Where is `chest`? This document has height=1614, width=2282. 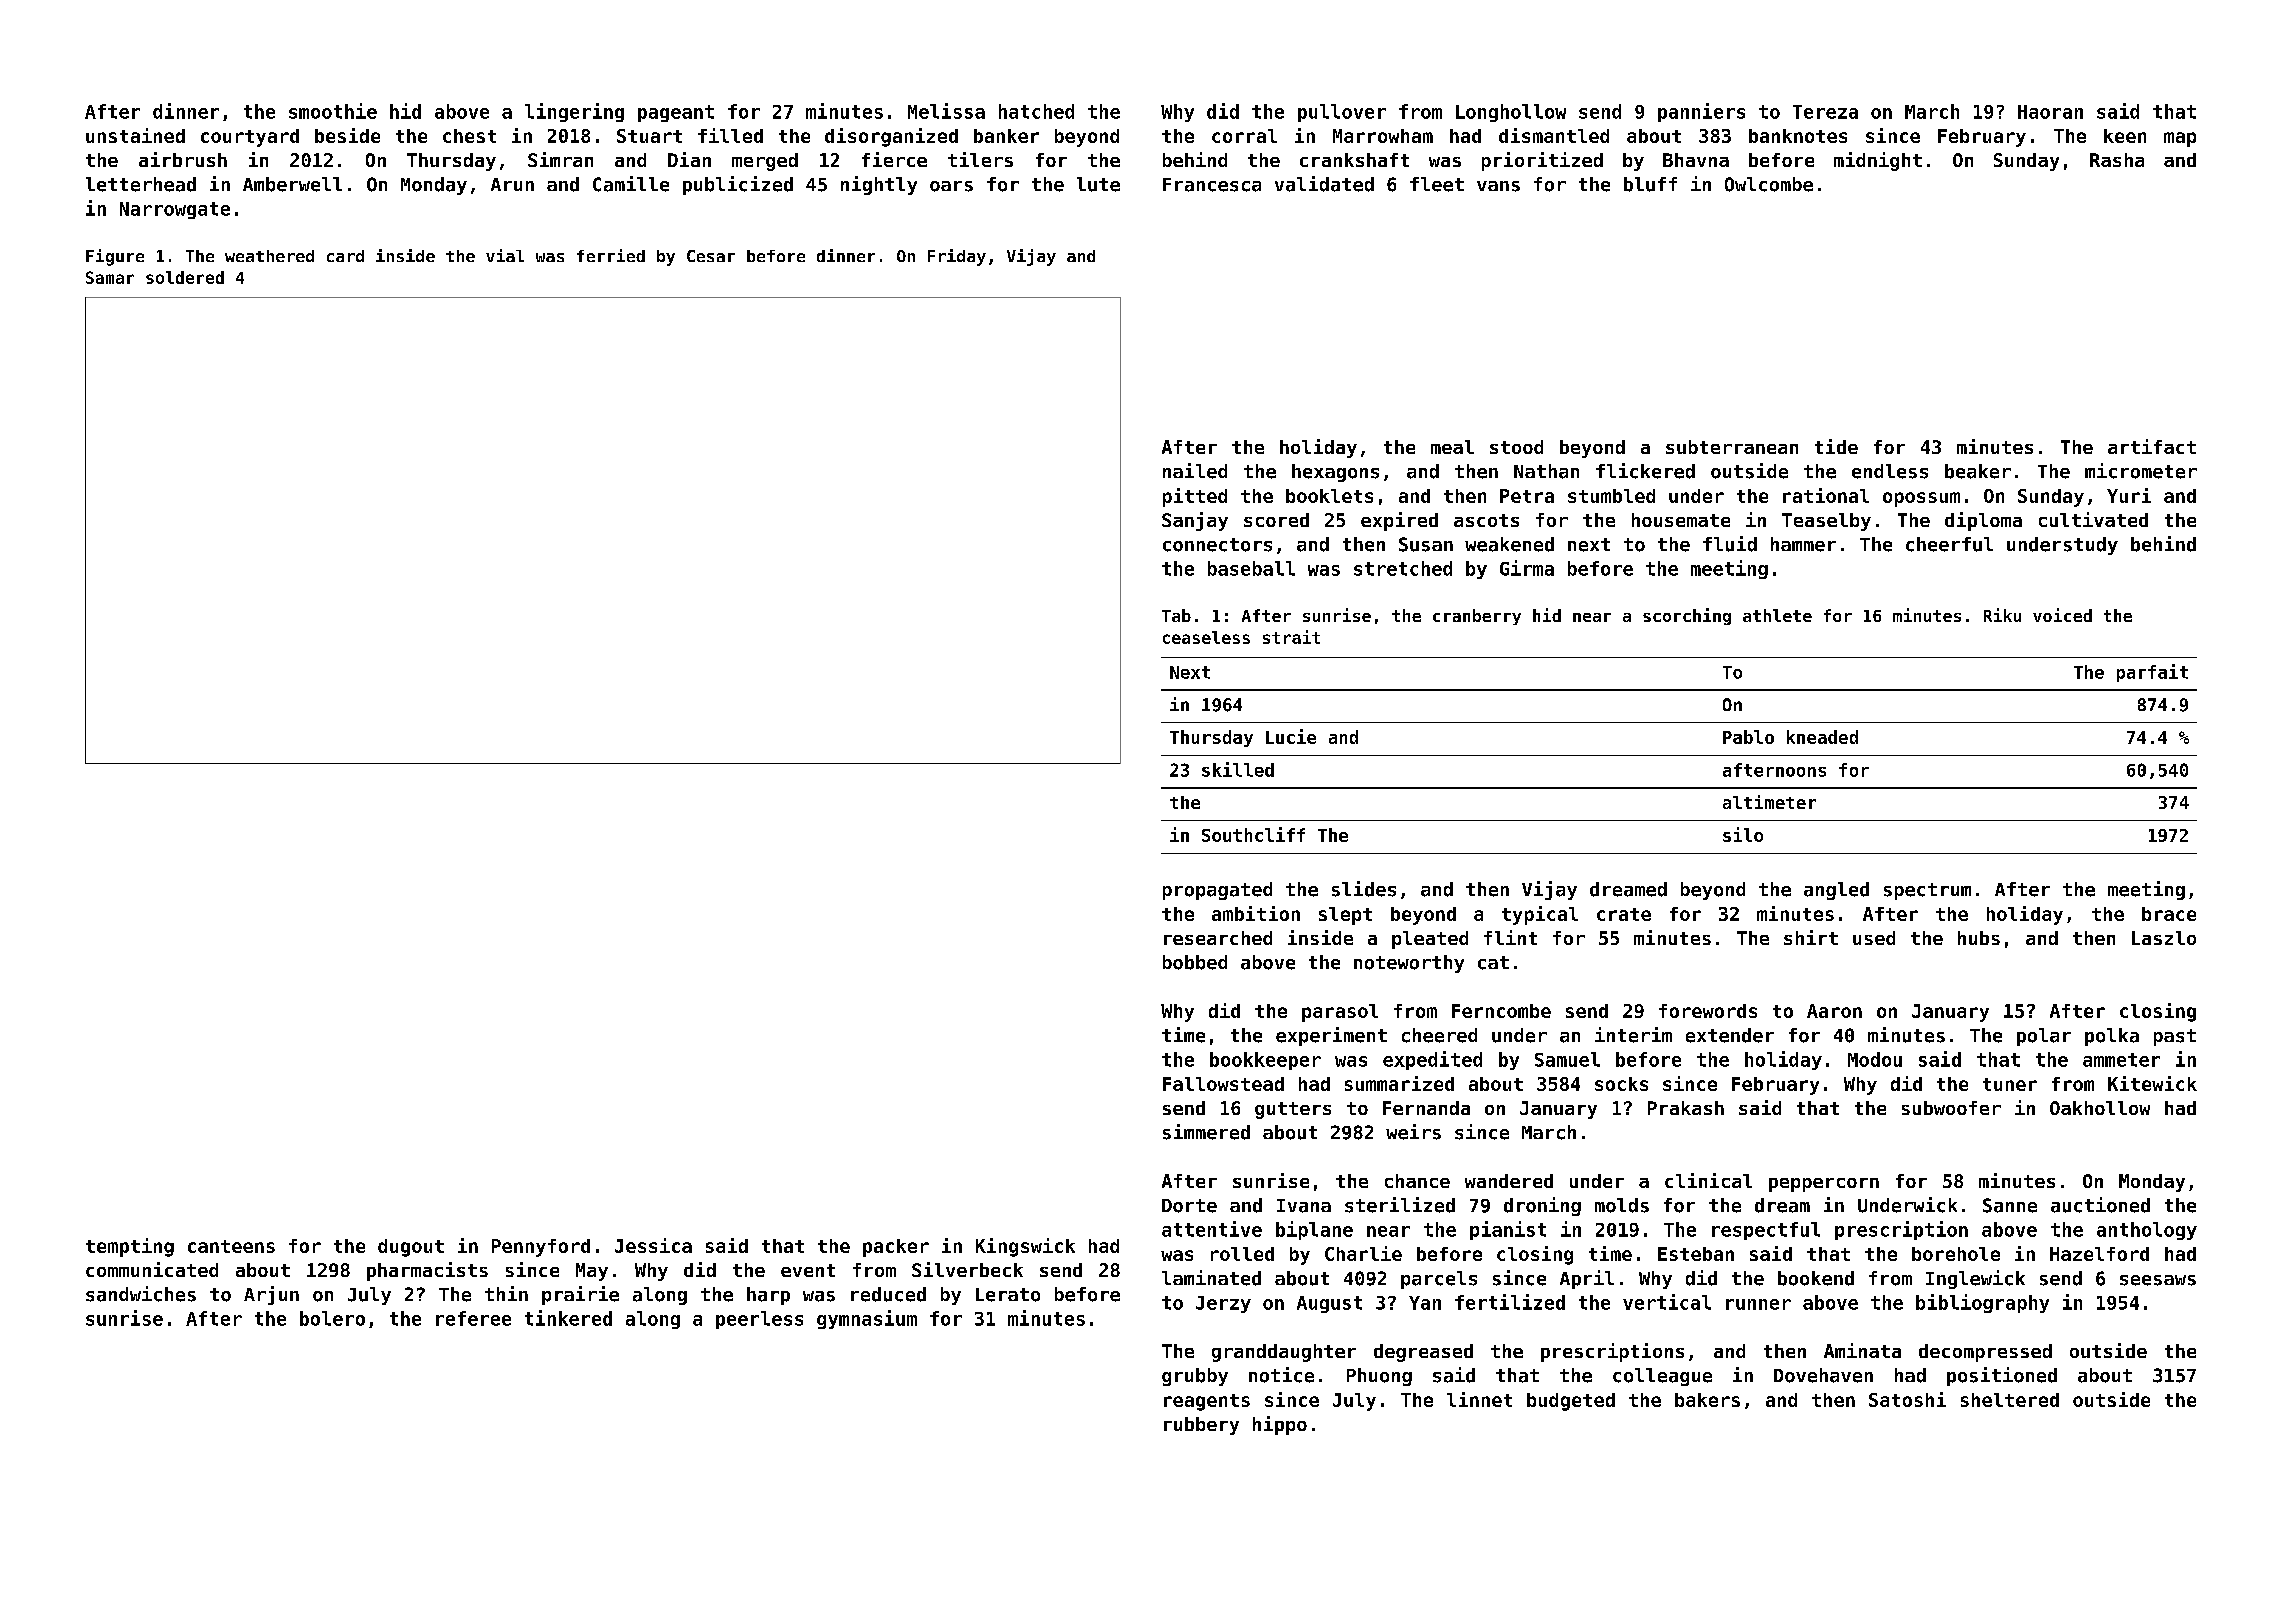 chest is located at coordinates (469, 136).
